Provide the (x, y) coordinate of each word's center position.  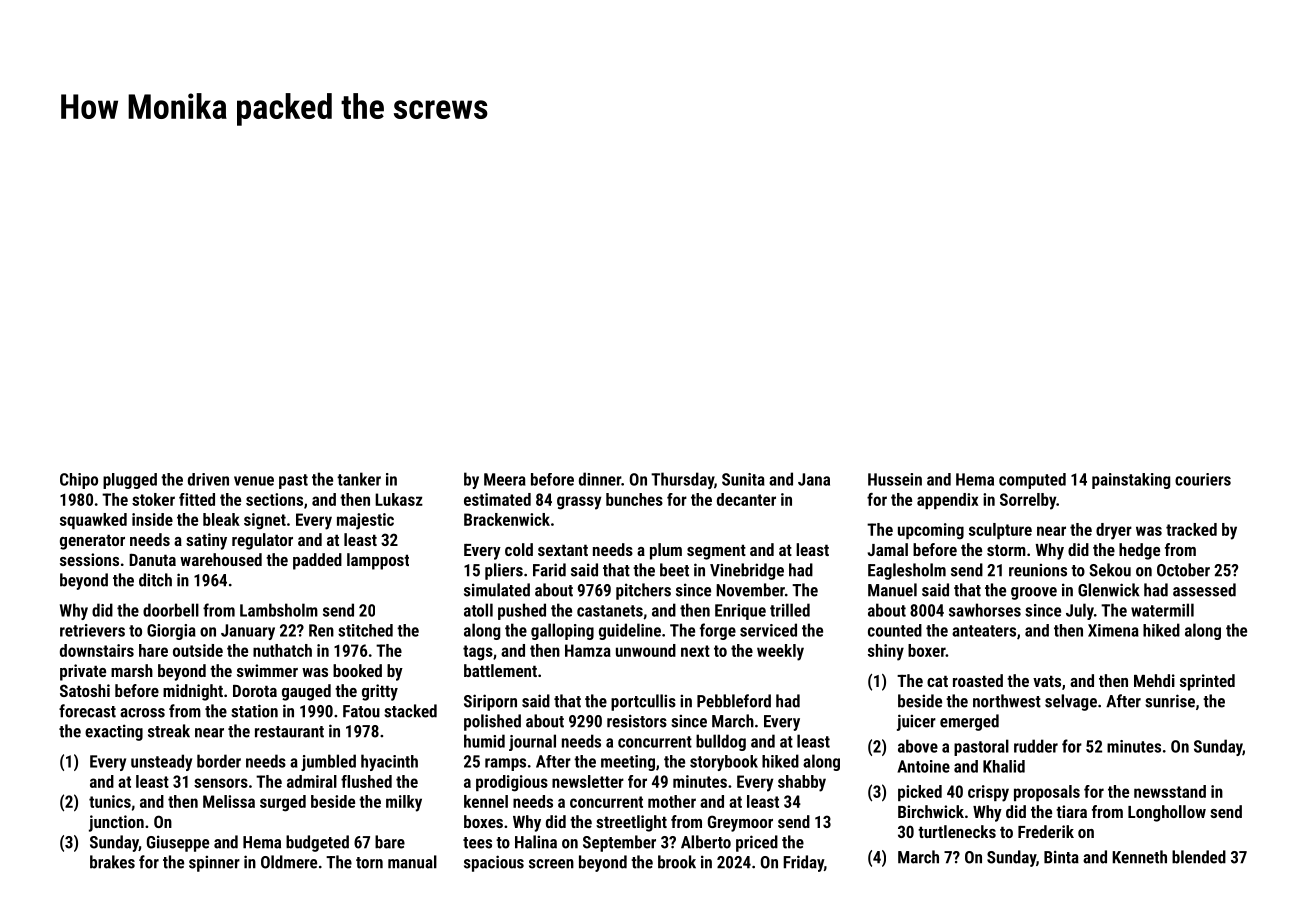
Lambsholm (279, 610)
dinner (600, 479)
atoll (478, 610)
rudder (1036, 746)
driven (208, 479)
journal (532, 742)
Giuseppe (178, 843)
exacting (114, 732)
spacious (494, 863)
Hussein (895, 479)
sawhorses (985, 610)
